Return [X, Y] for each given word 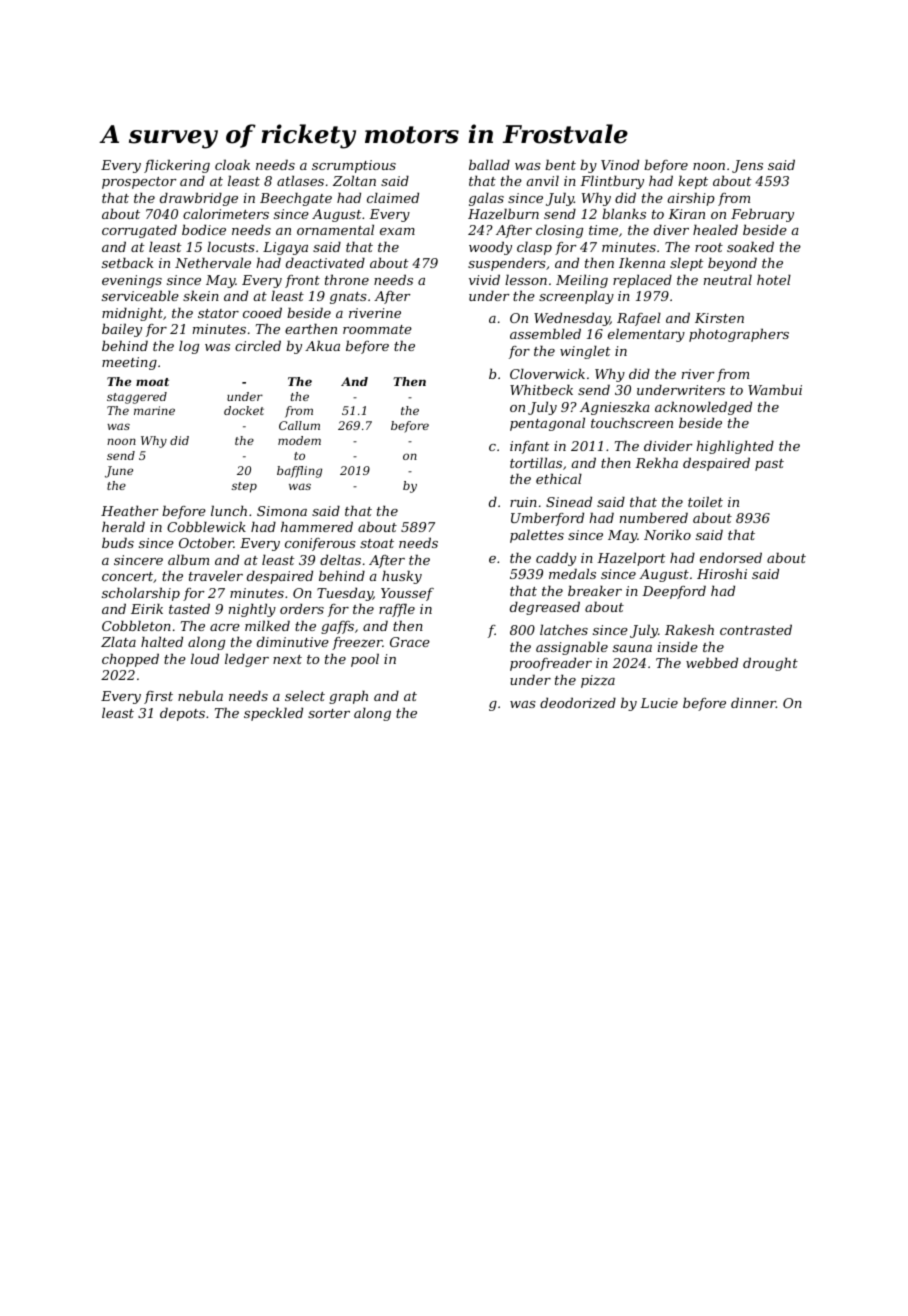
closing [559, 231]
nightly [252, 610]
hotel [774, 279]
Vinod [620, 164]
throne [347, 279]
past [769, 465]
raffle [397, 610]
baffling [299, 472]
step [244, 487]
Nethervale [213, 262]
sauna [632, 648]
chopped [130, 660]
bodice [204, 229]
